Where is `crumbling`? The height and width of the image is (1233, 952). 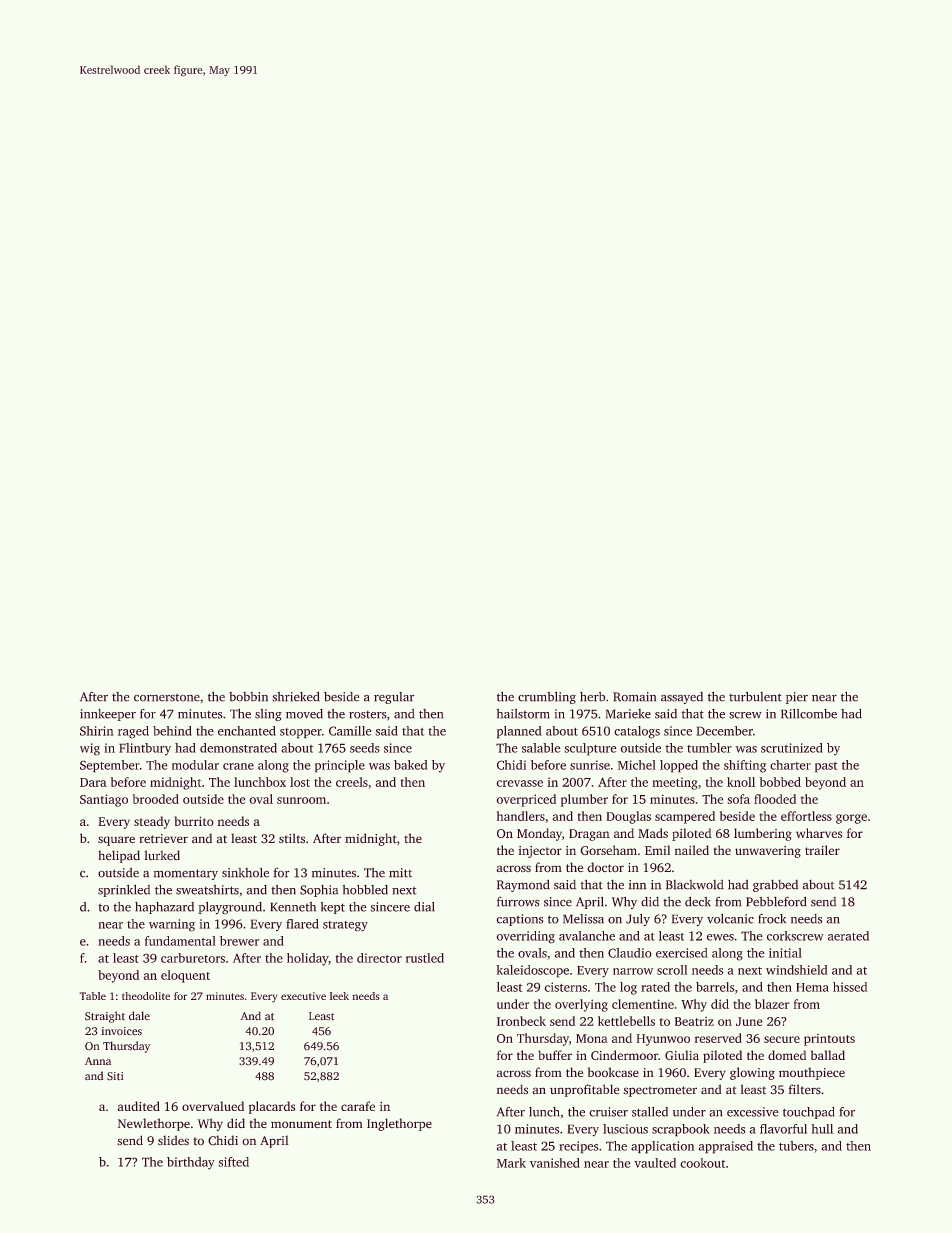
crumbling is located at coordinates (547, 697).
